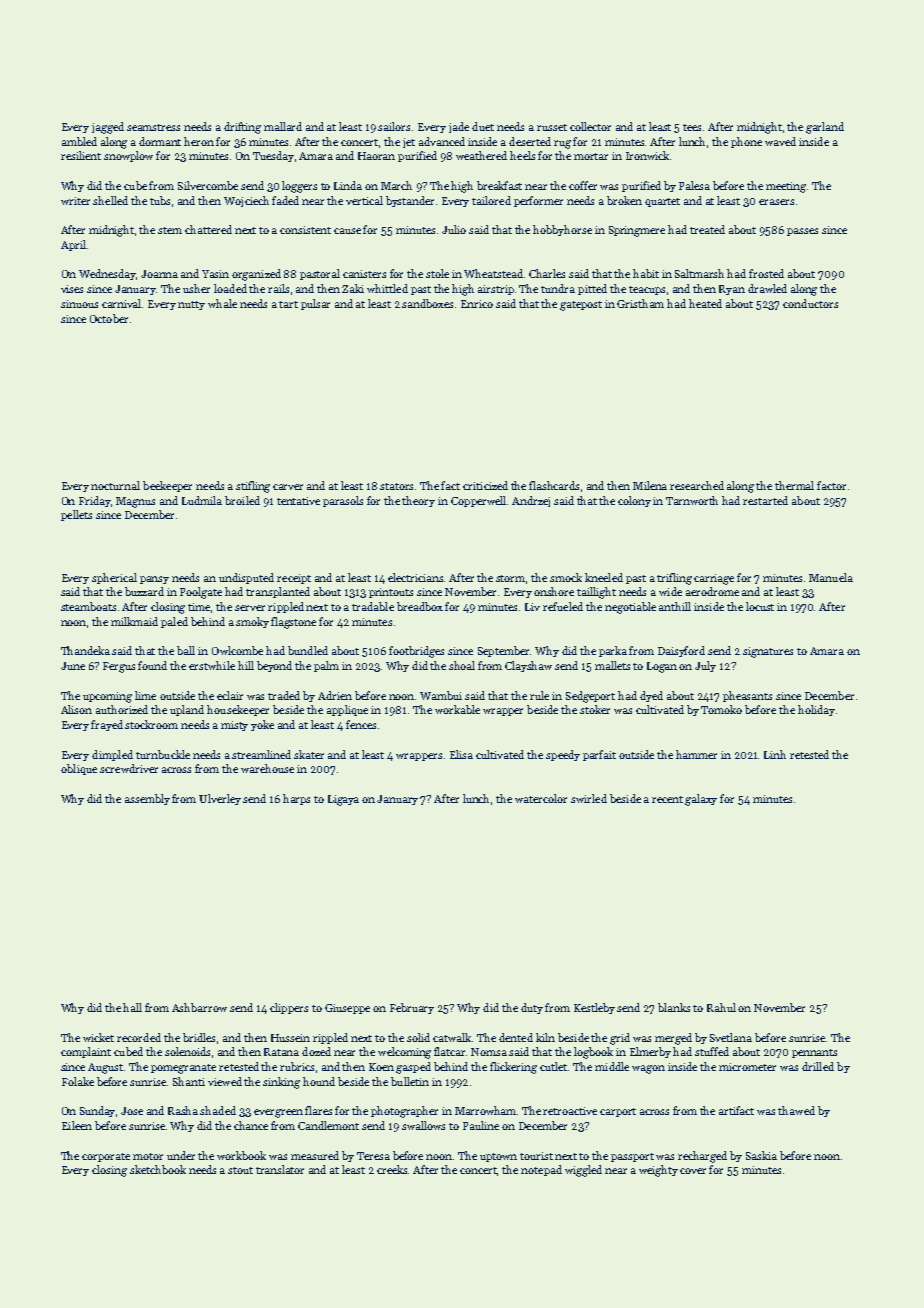 The height and width of the page is (1308, 924). Describe the element at coordinates (220, 799) in the page. I see `Ulverley` at that location.
